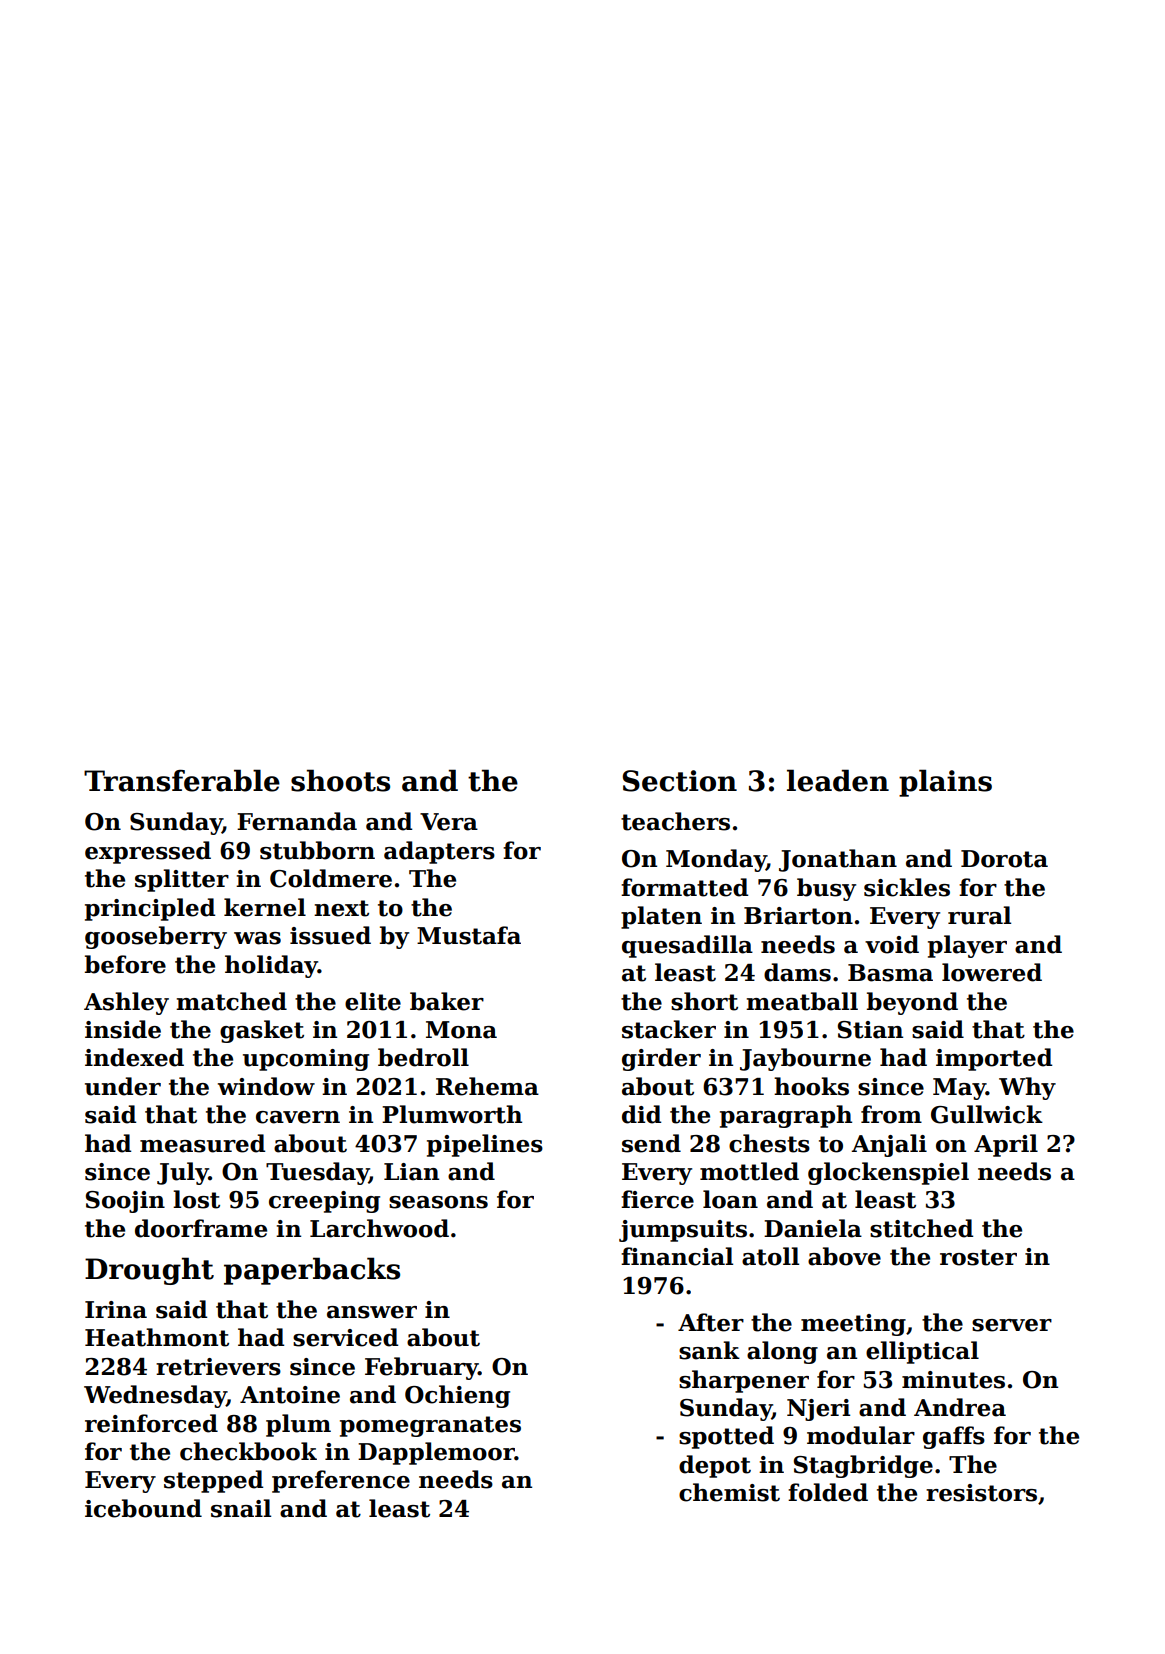  I want to click on April, so click(1006, 1145).
